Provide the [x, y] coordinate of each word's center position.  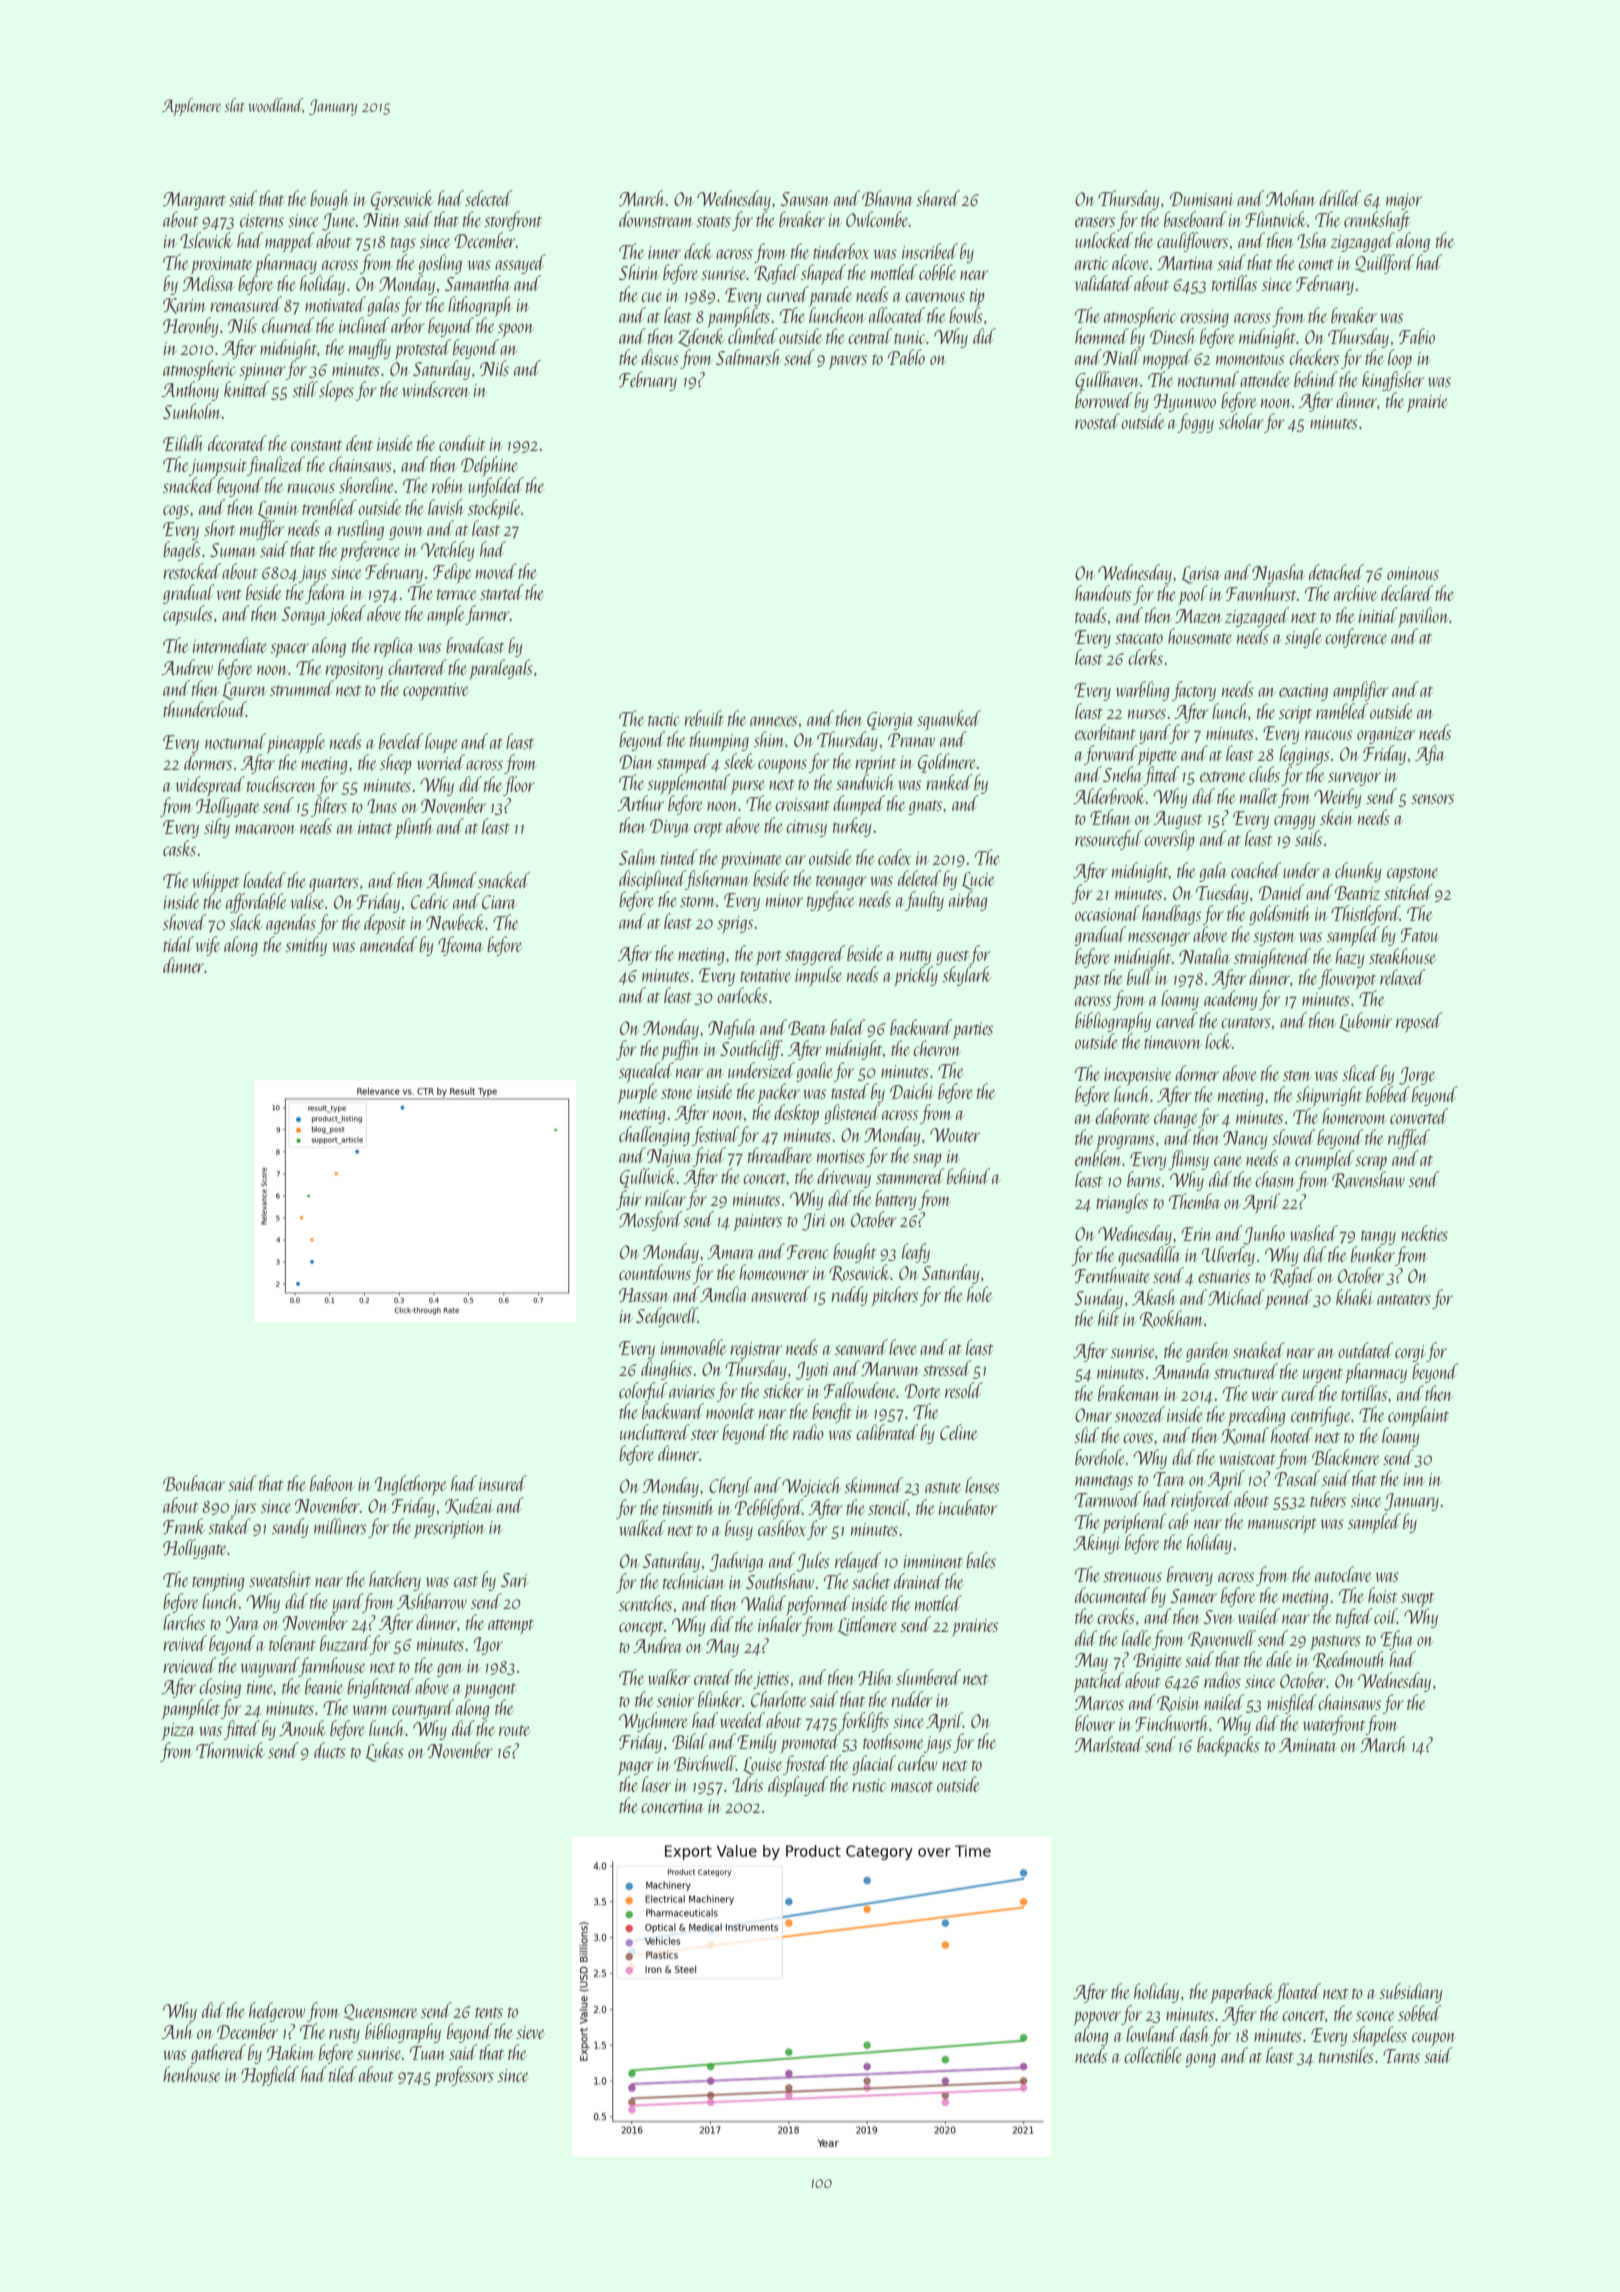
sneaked [1259, 1350]
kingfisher [1393, 381]
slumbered [928, 1677]
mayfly [370, 349]
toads [1091, 615]
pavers [847, 362]
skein [1337, 817]
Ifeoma [460, 946]
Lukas [384, 1752]
